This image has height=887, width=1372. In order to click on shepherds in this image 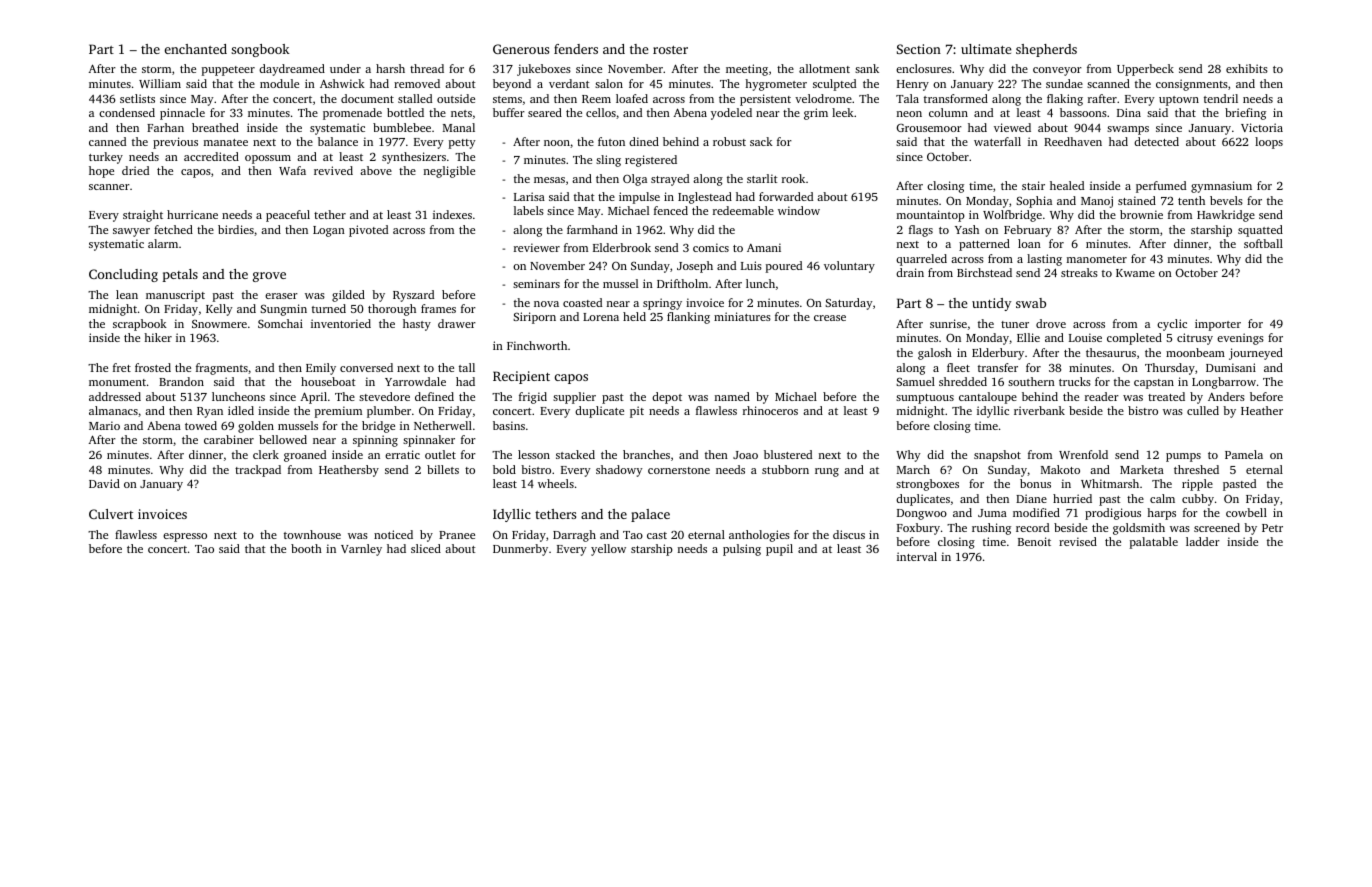, I will do `click(1046, 50)`.
